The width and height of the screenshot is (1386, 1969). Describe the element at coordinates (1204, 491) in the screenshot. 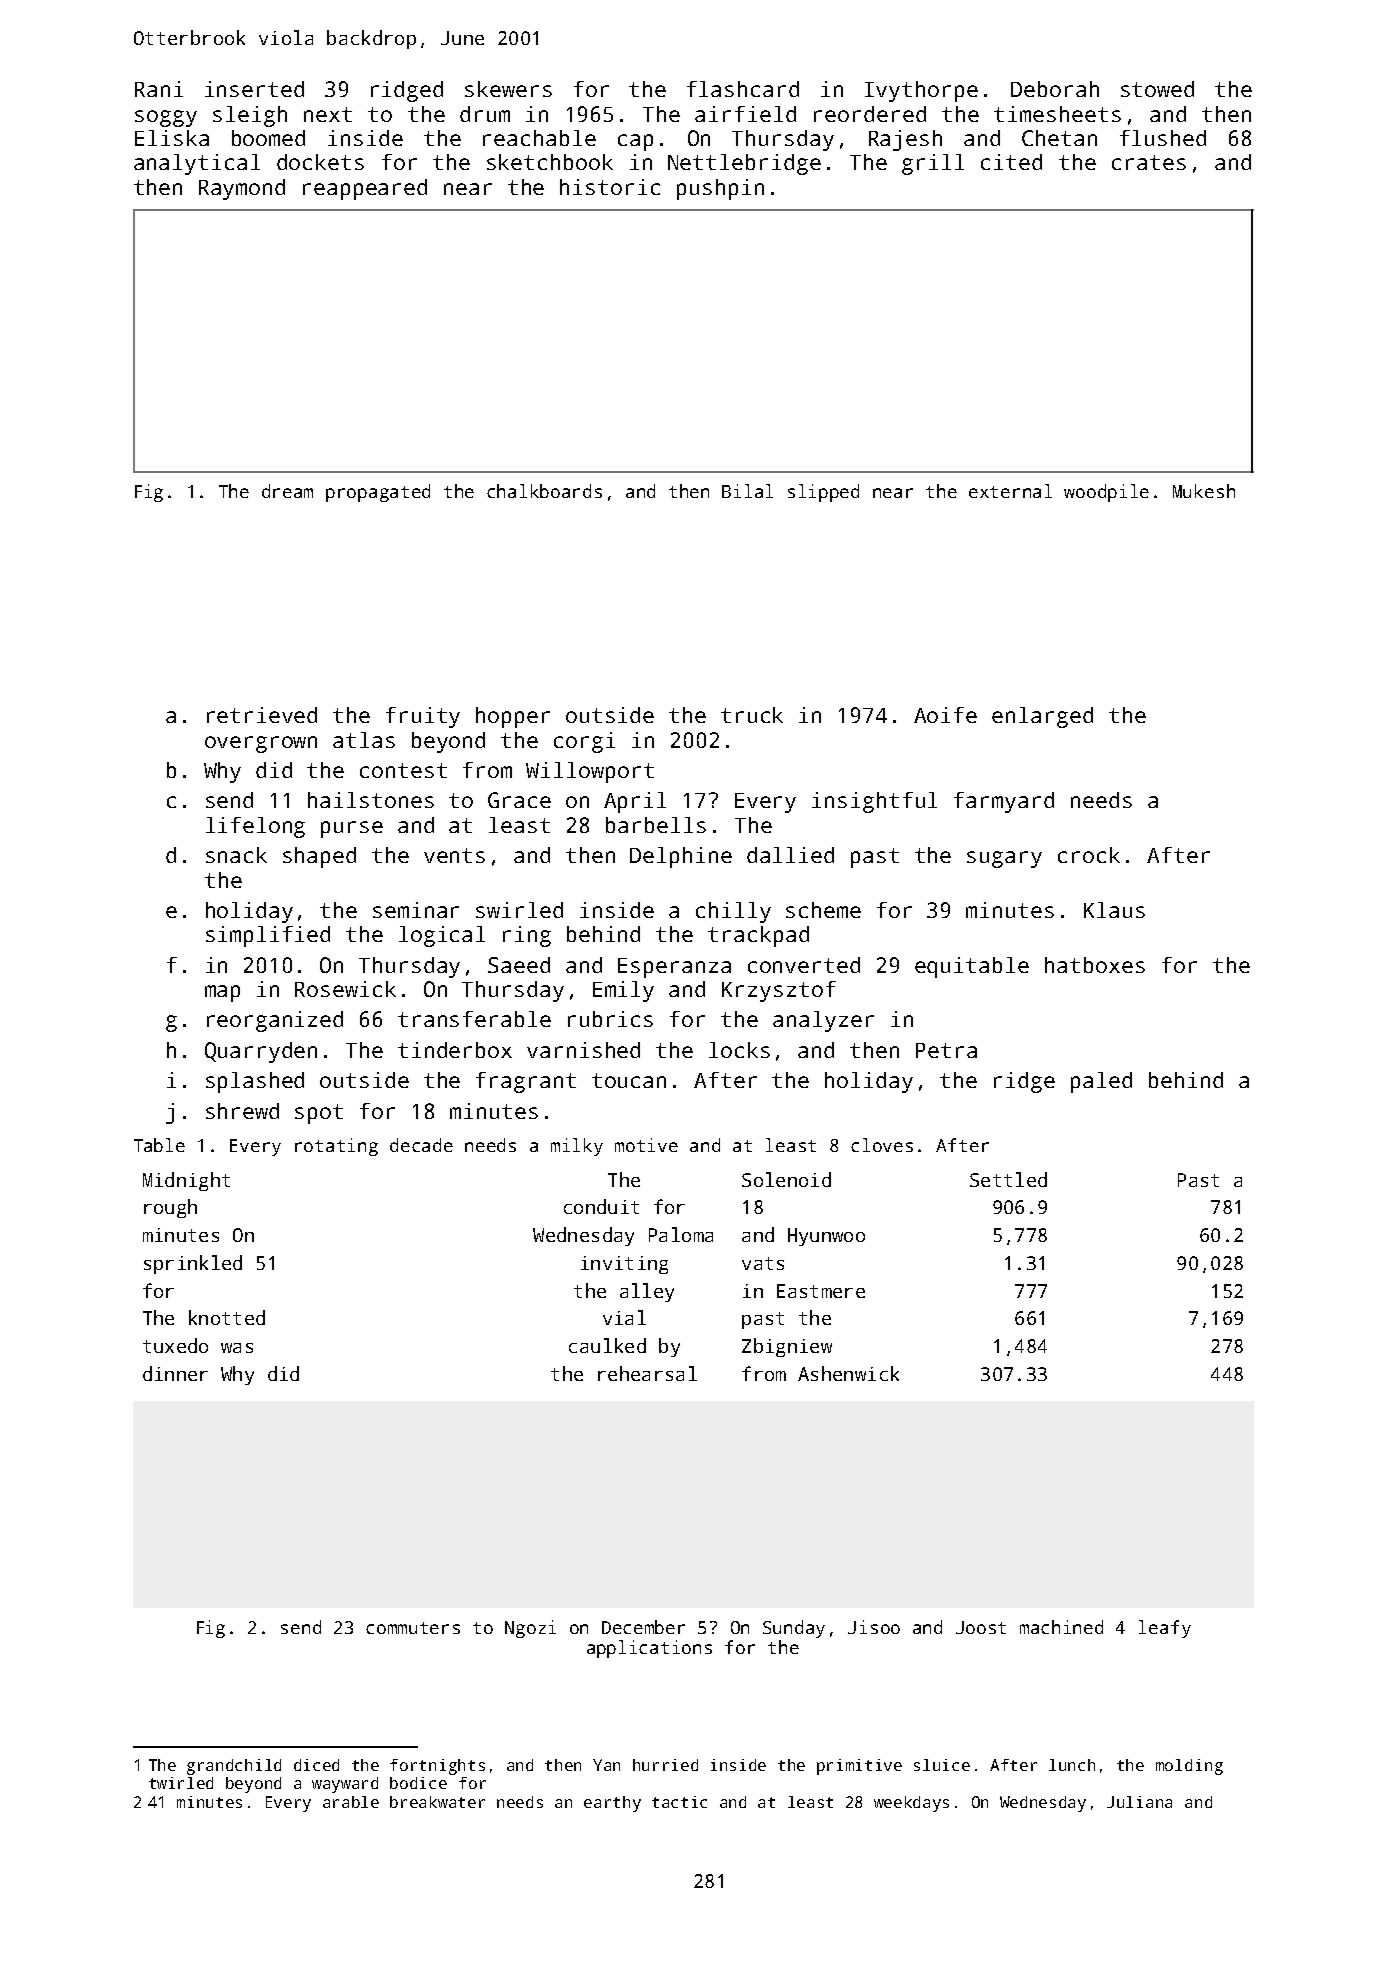

I see `Mukesh` at that location.
